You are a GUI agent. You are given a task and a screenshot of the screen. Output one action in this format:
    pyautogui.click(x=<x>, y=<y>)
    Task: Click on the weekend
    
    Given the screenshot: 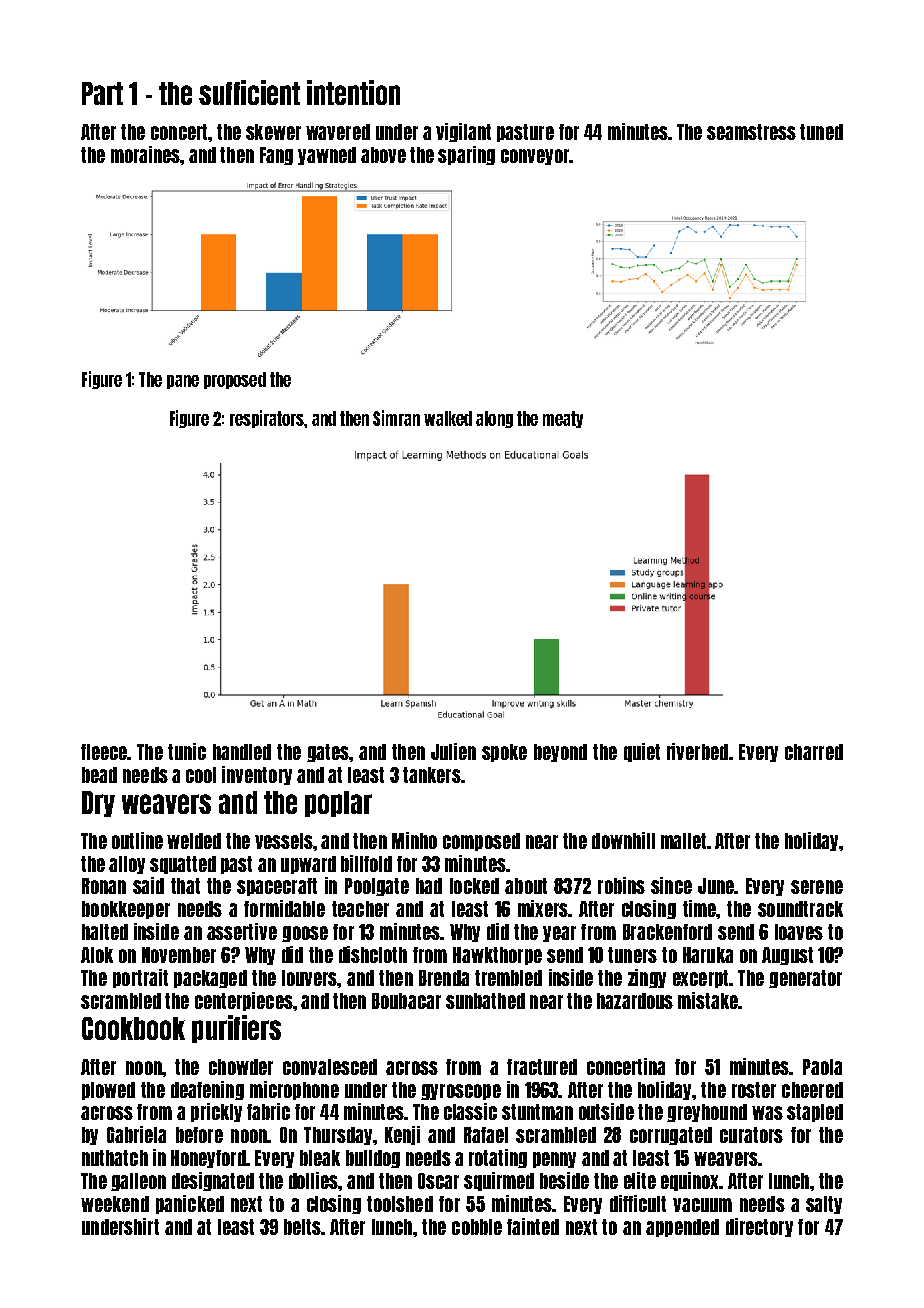 What is the action you would take?
    pyautogui.click(x=115, y=1204)
